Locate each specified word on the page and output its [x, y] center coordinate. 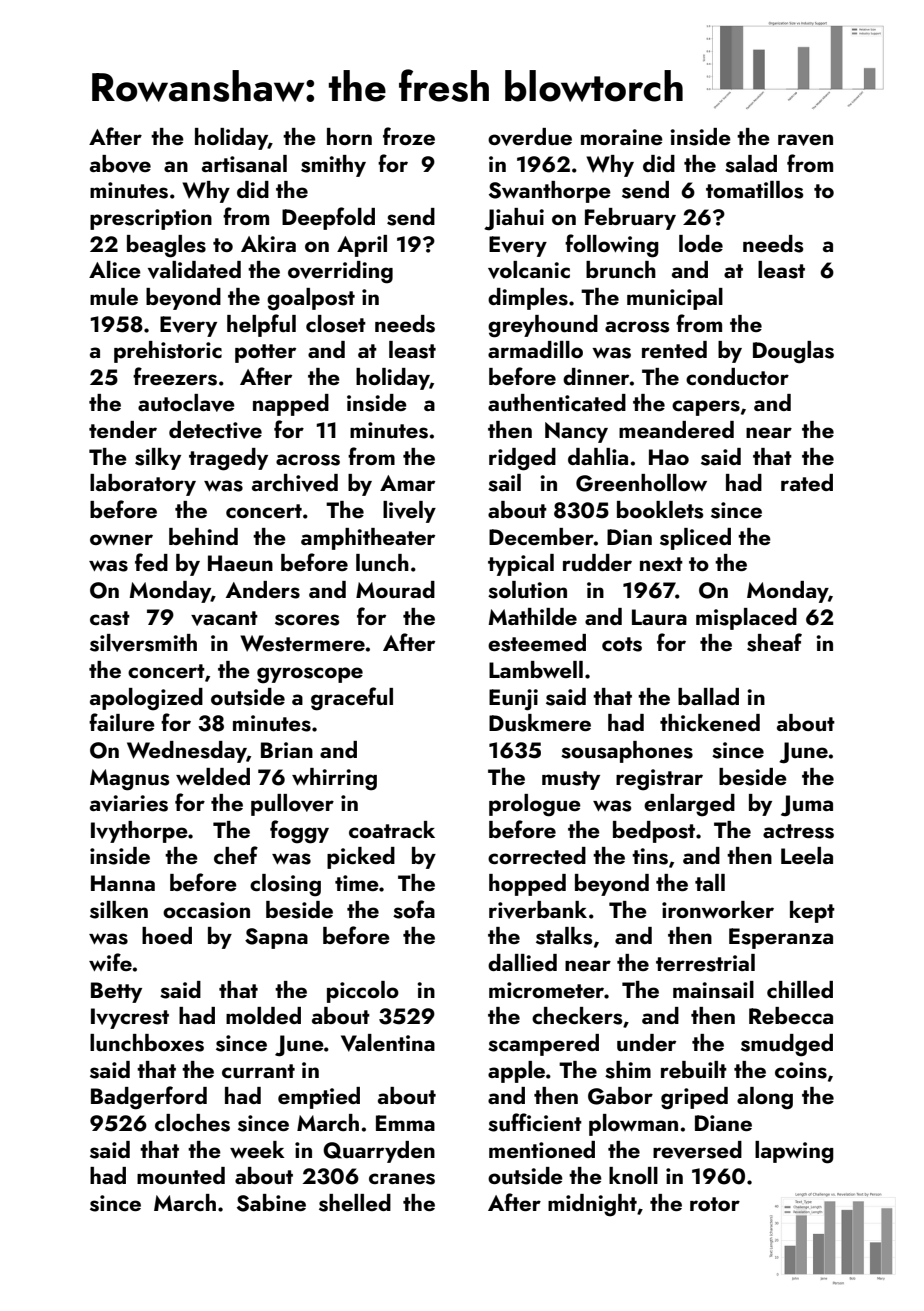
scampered [543, 1045]
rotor [715, 1204]
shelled [355, 1203]
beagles [166, 246]
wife [110, 962]
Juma [807, 806]
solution [527, 590]
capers [706, 408]
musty [571, 780]
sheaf [774, 642]
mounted [181, 1175]
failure [122, 722]
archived [295, 483]
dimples [528, 299]
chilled [800, 989]
